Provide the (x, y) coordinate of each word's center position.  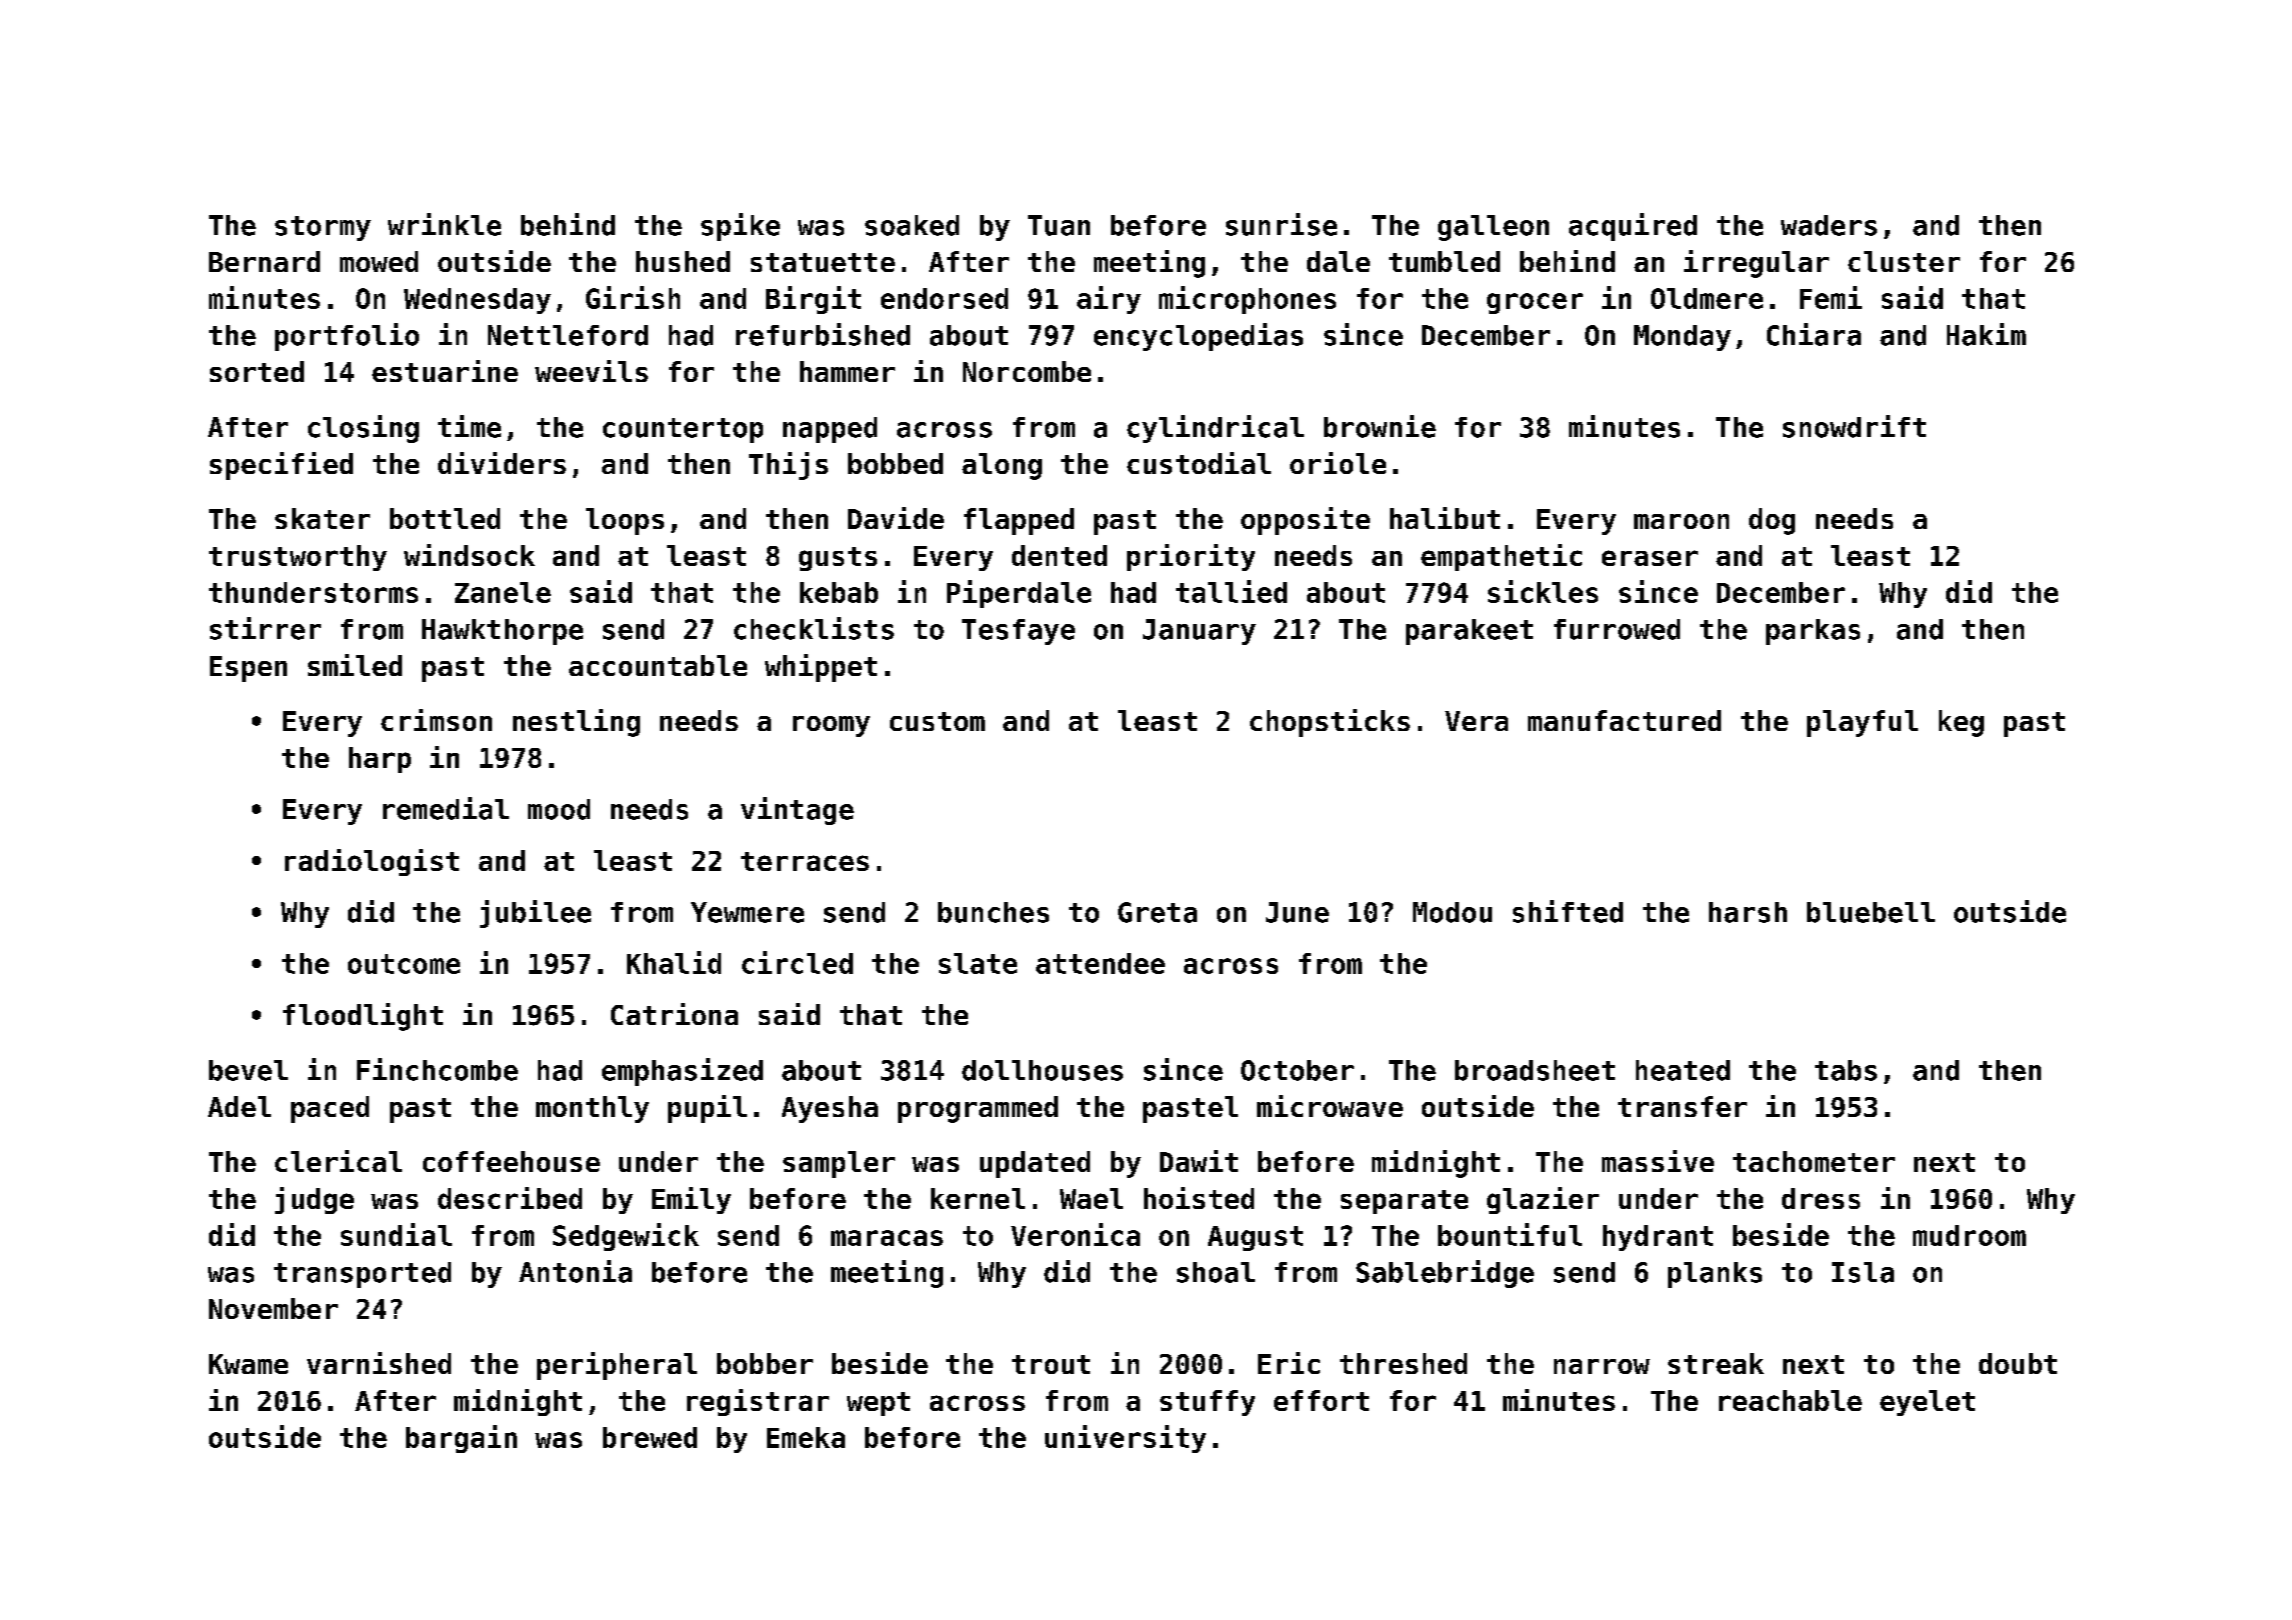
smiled (355, 665)
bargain (461, 1439)
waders (1829, 225)
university (1125, 1439)
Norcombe (1027, 371)
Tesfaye (1018, 632)
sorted (257, 371)
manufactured (1624, 720)
